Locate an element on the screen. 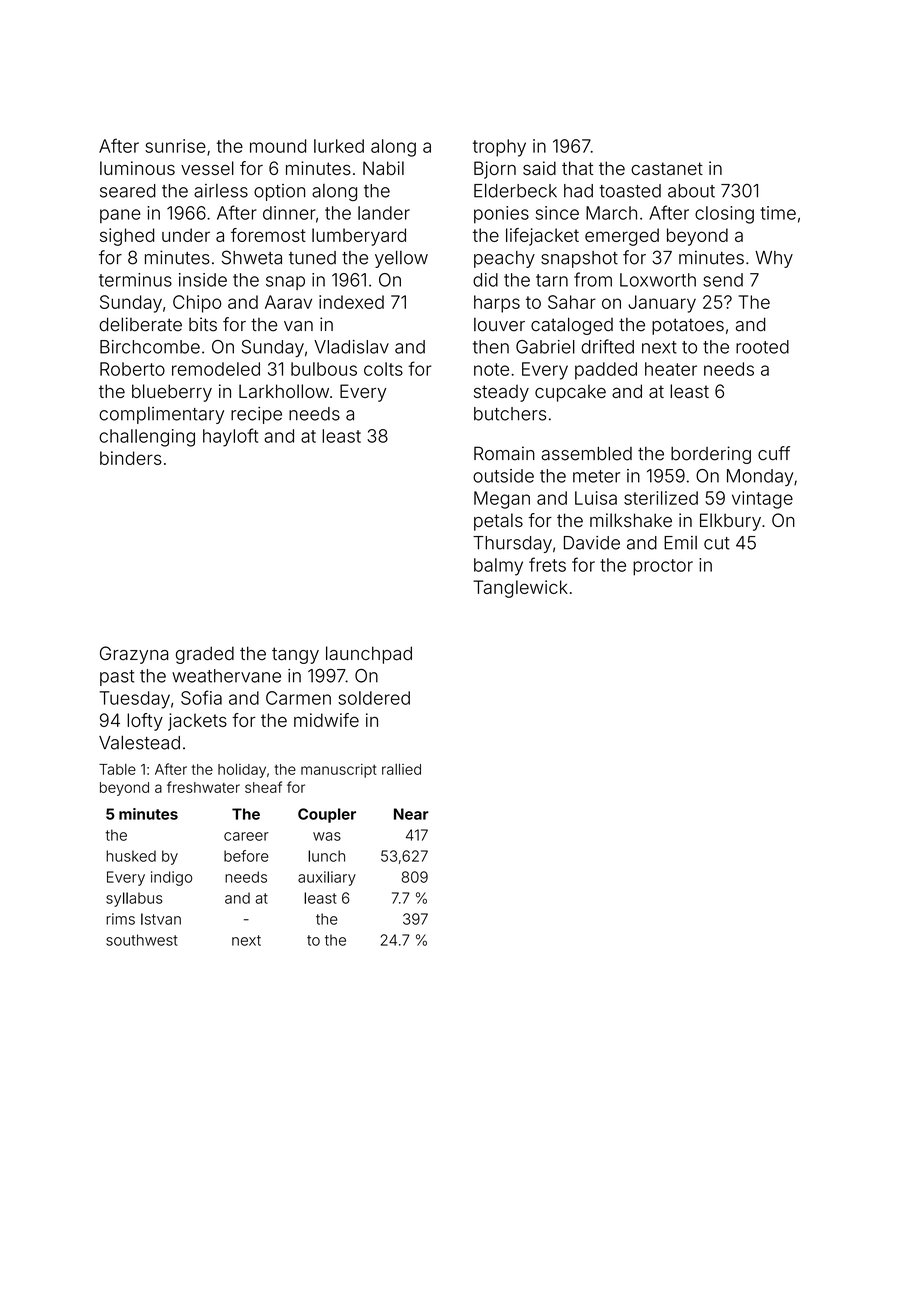 The height and width of the screenshot is (1316, 908). southwest is located at coordinates (142, 940).
